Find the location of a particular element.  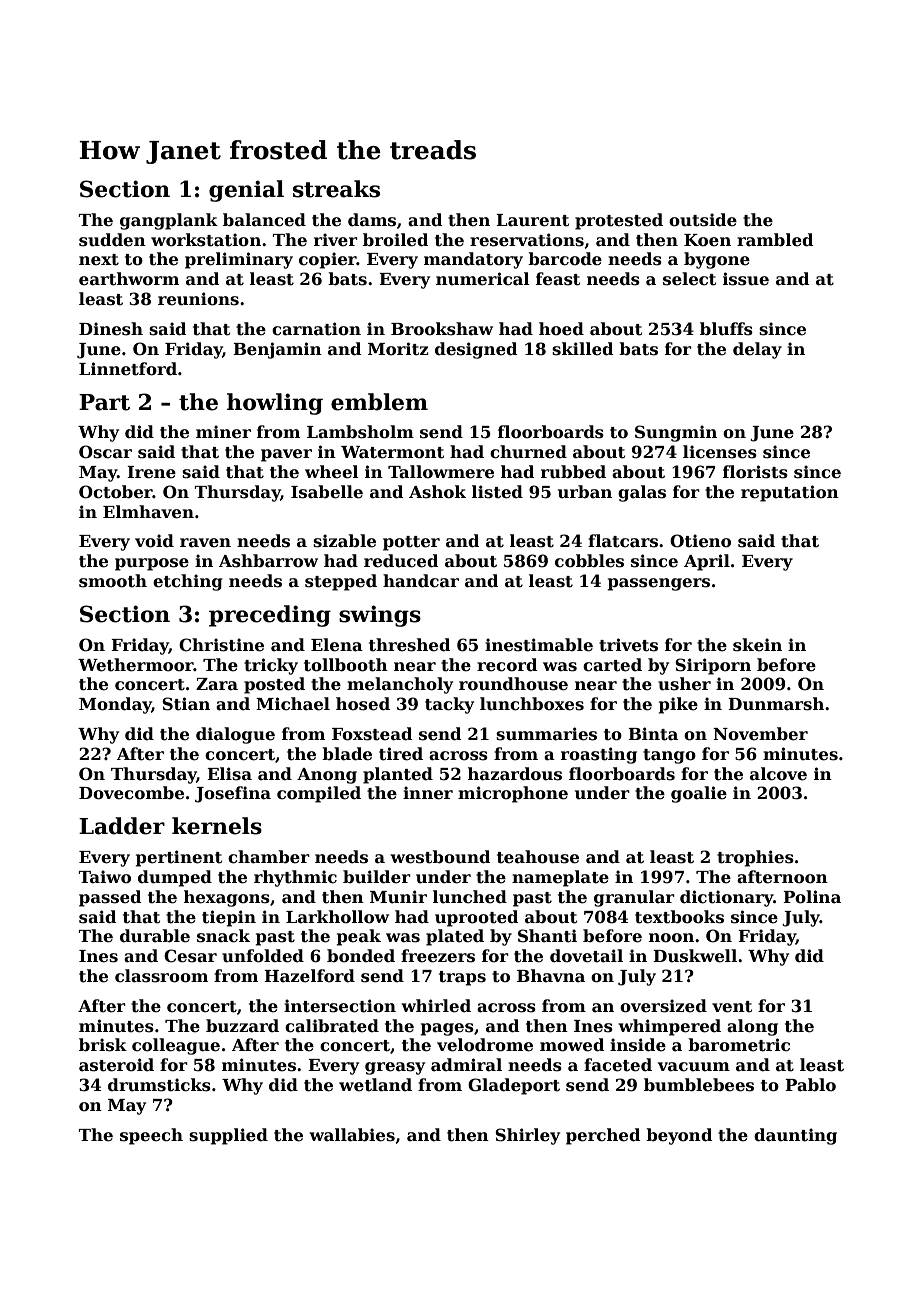

delay is located at coordinates (757, 350).
